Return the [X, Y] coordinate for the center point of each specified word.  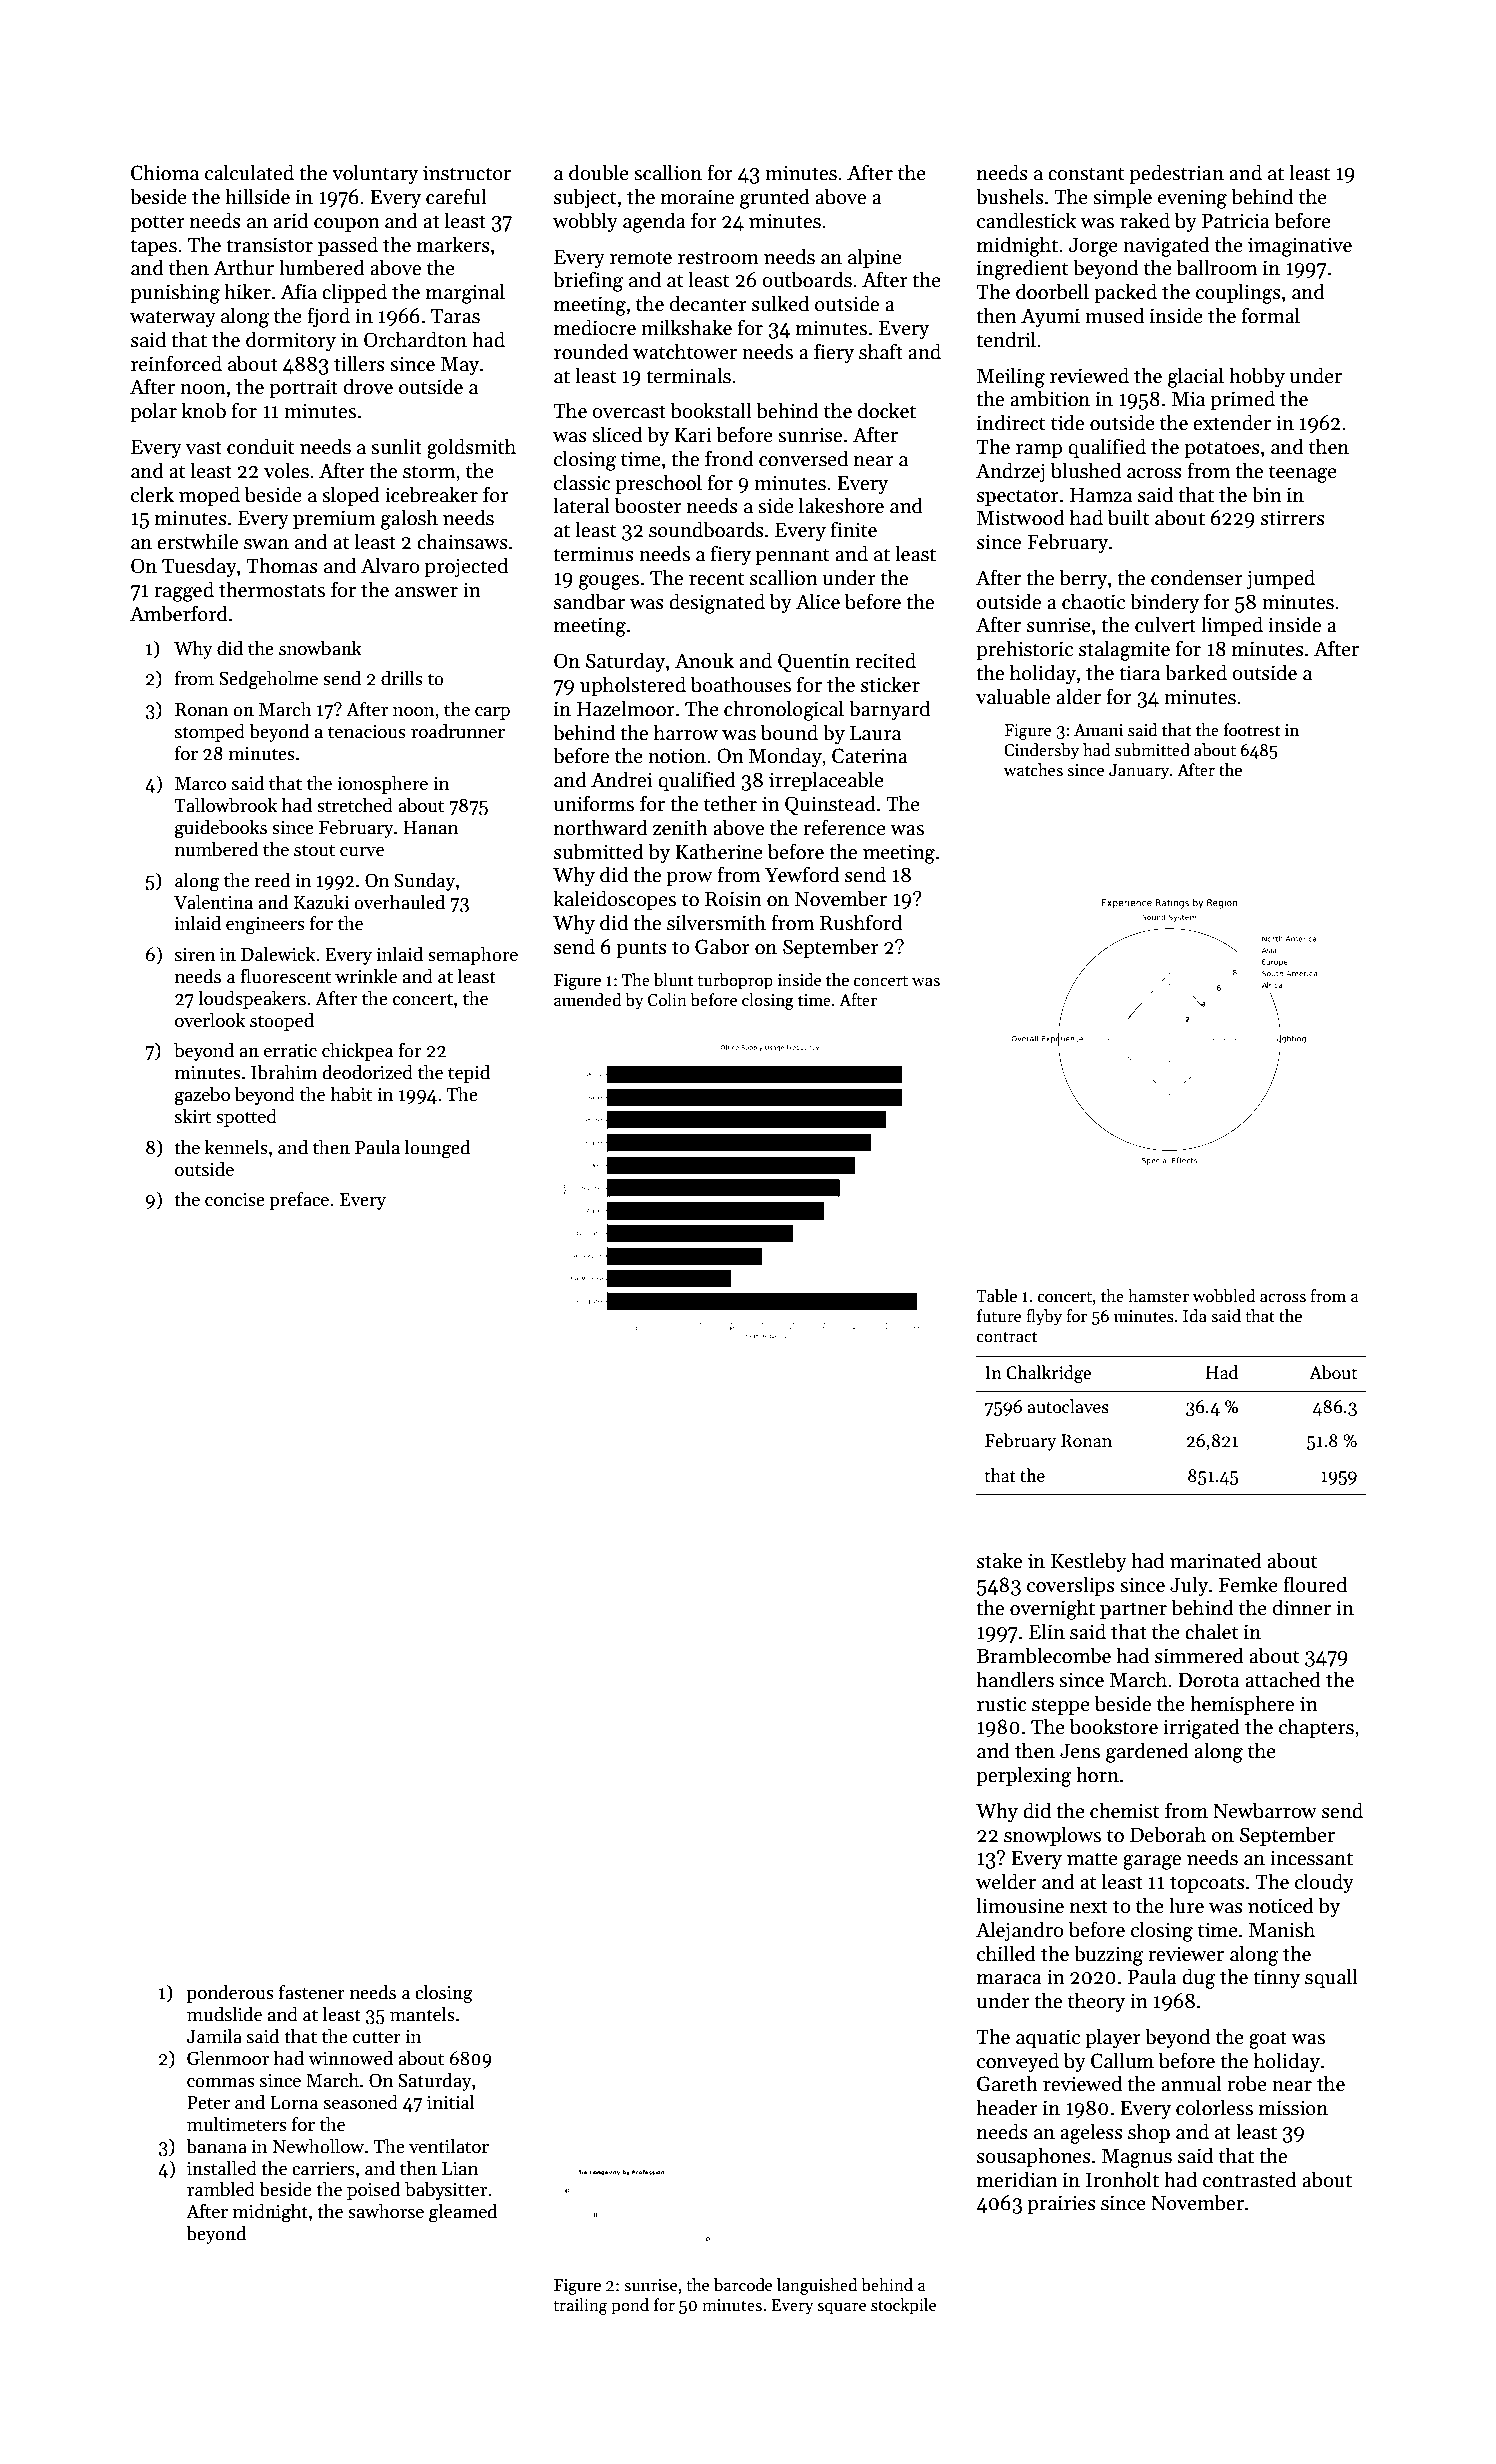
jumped [1281, 579]
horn [1097, 1774]
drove [368, 386]
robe [1247, 2083]
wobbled [1224, 1296]
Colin [667, 1000]
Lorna [294, 2103]
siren [195, 955]
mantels [422, 2014]
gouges [609, 582]
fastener [312, 1992]
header [1007, 2107]
